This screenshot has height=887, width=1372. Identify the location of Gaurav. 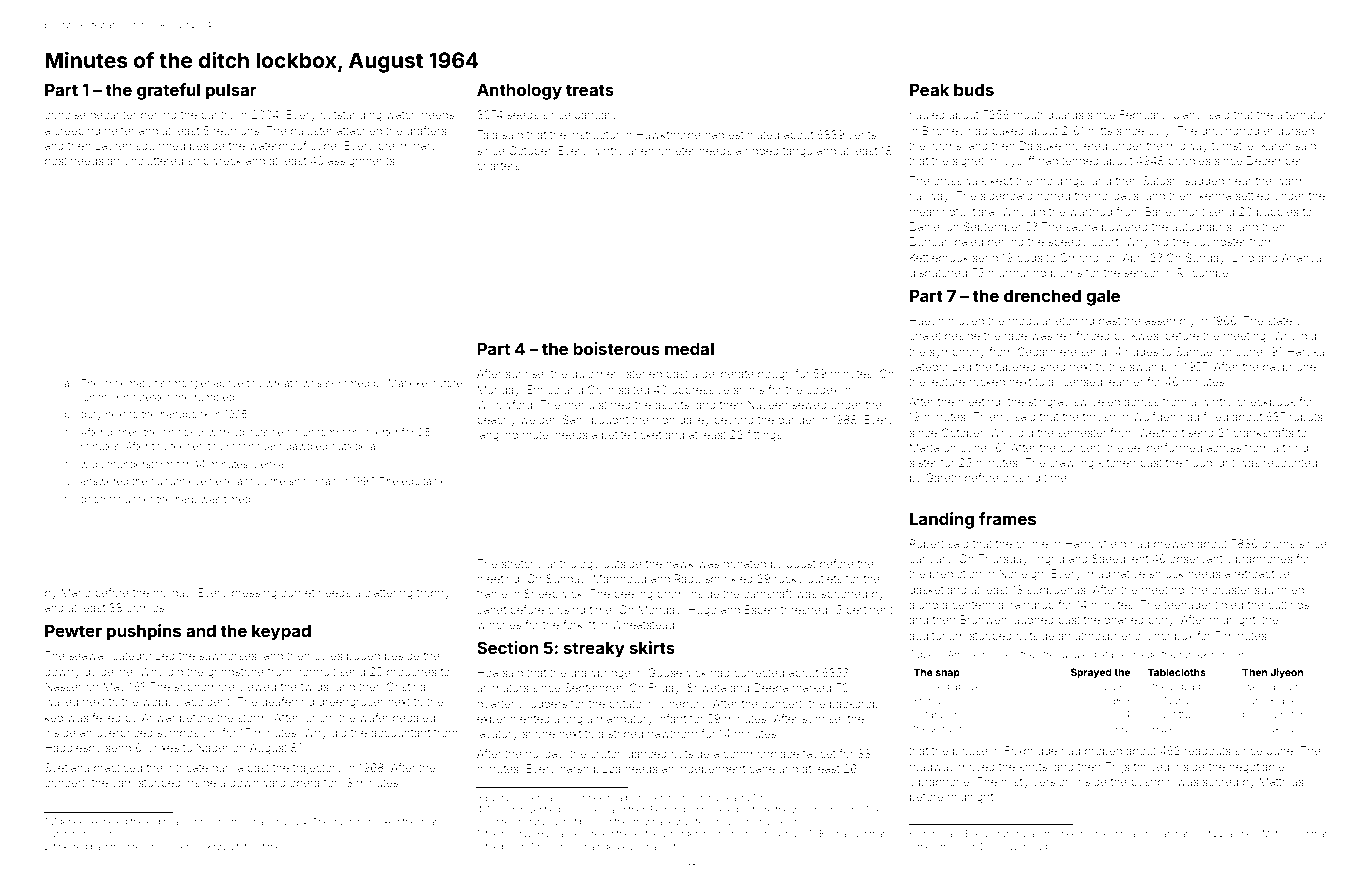
(107, 833).
